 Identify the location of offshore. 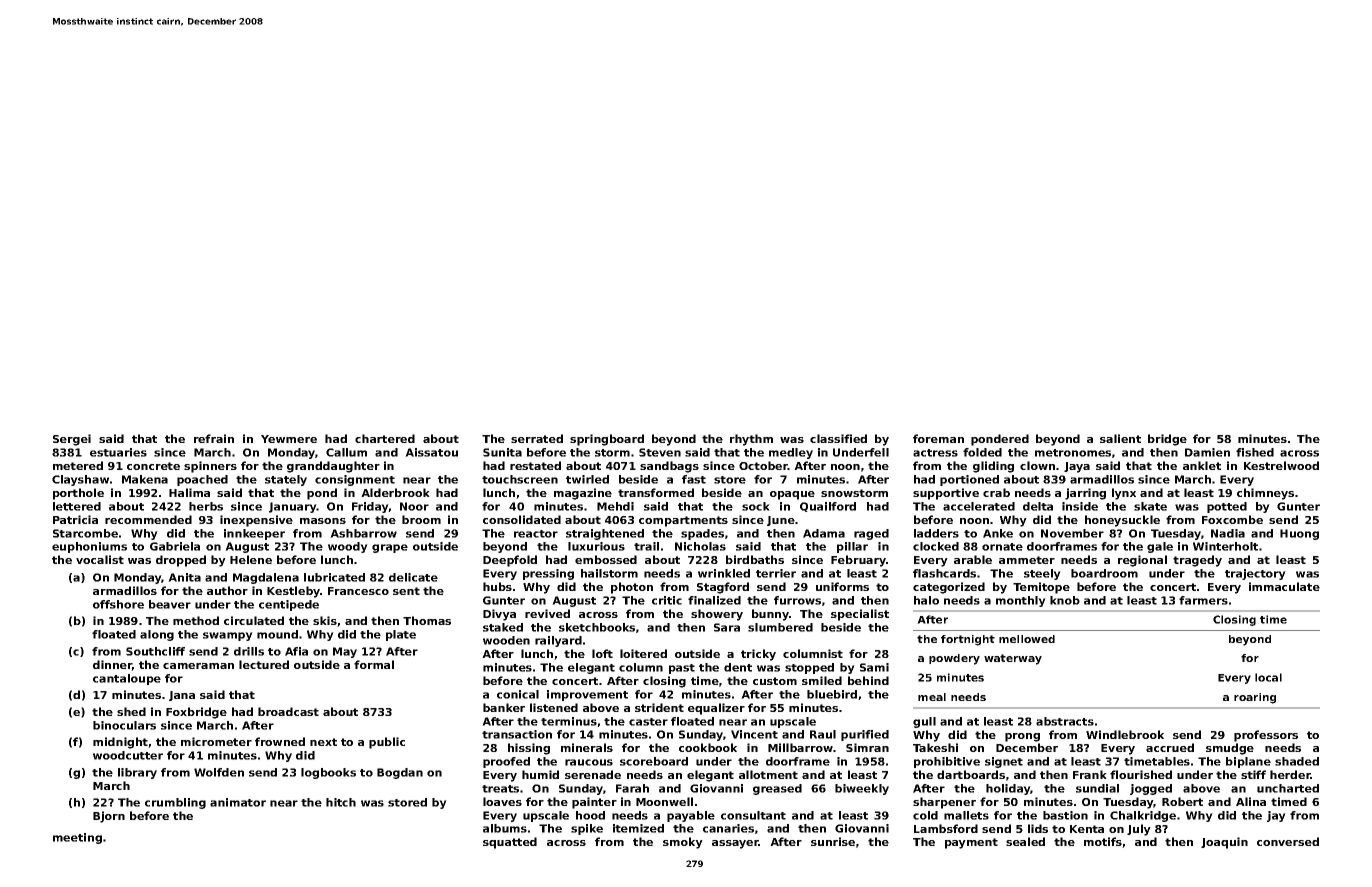
(118, 604).
